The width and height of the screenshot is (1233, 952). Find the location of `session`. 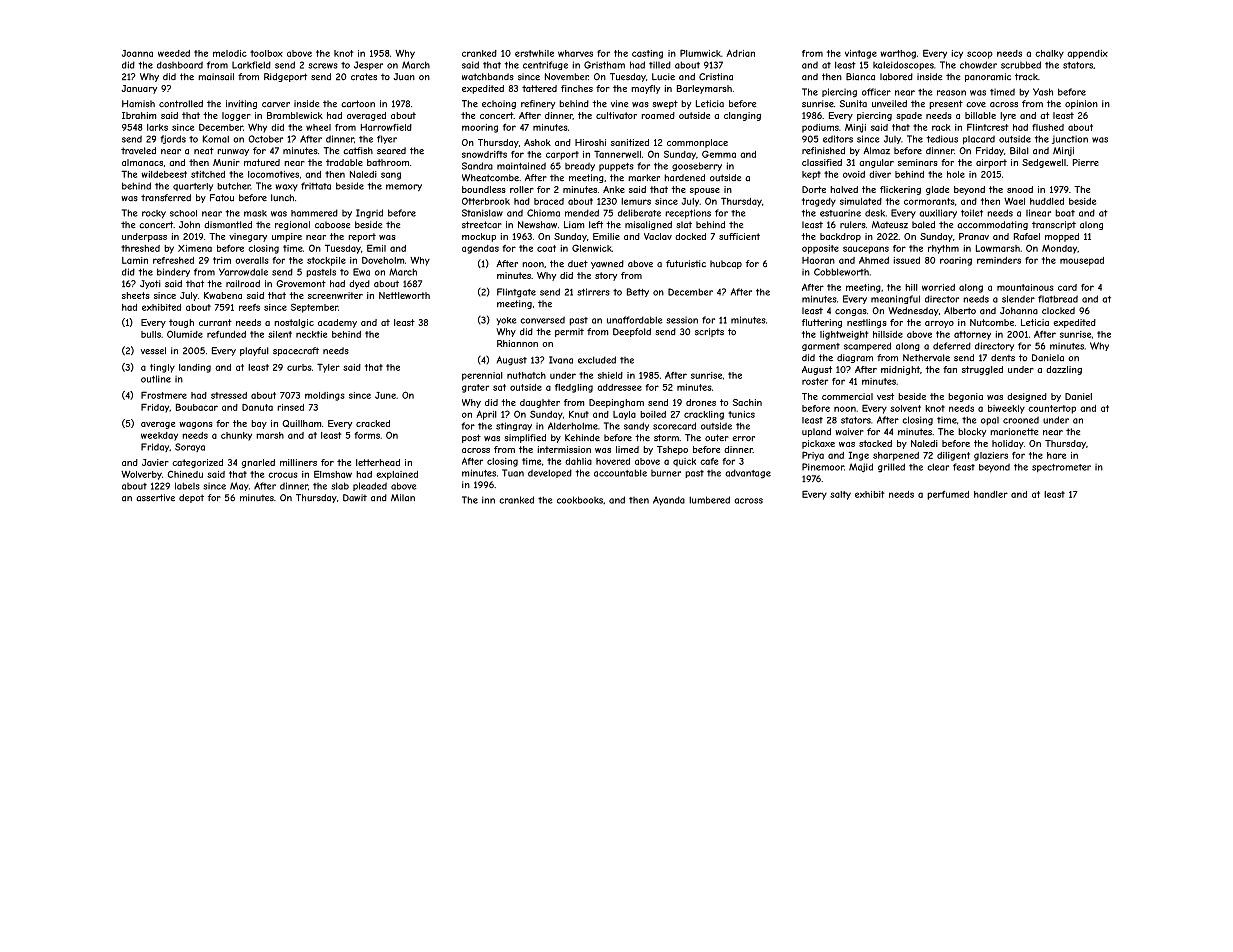

session is located at coordinates (682, 320).
